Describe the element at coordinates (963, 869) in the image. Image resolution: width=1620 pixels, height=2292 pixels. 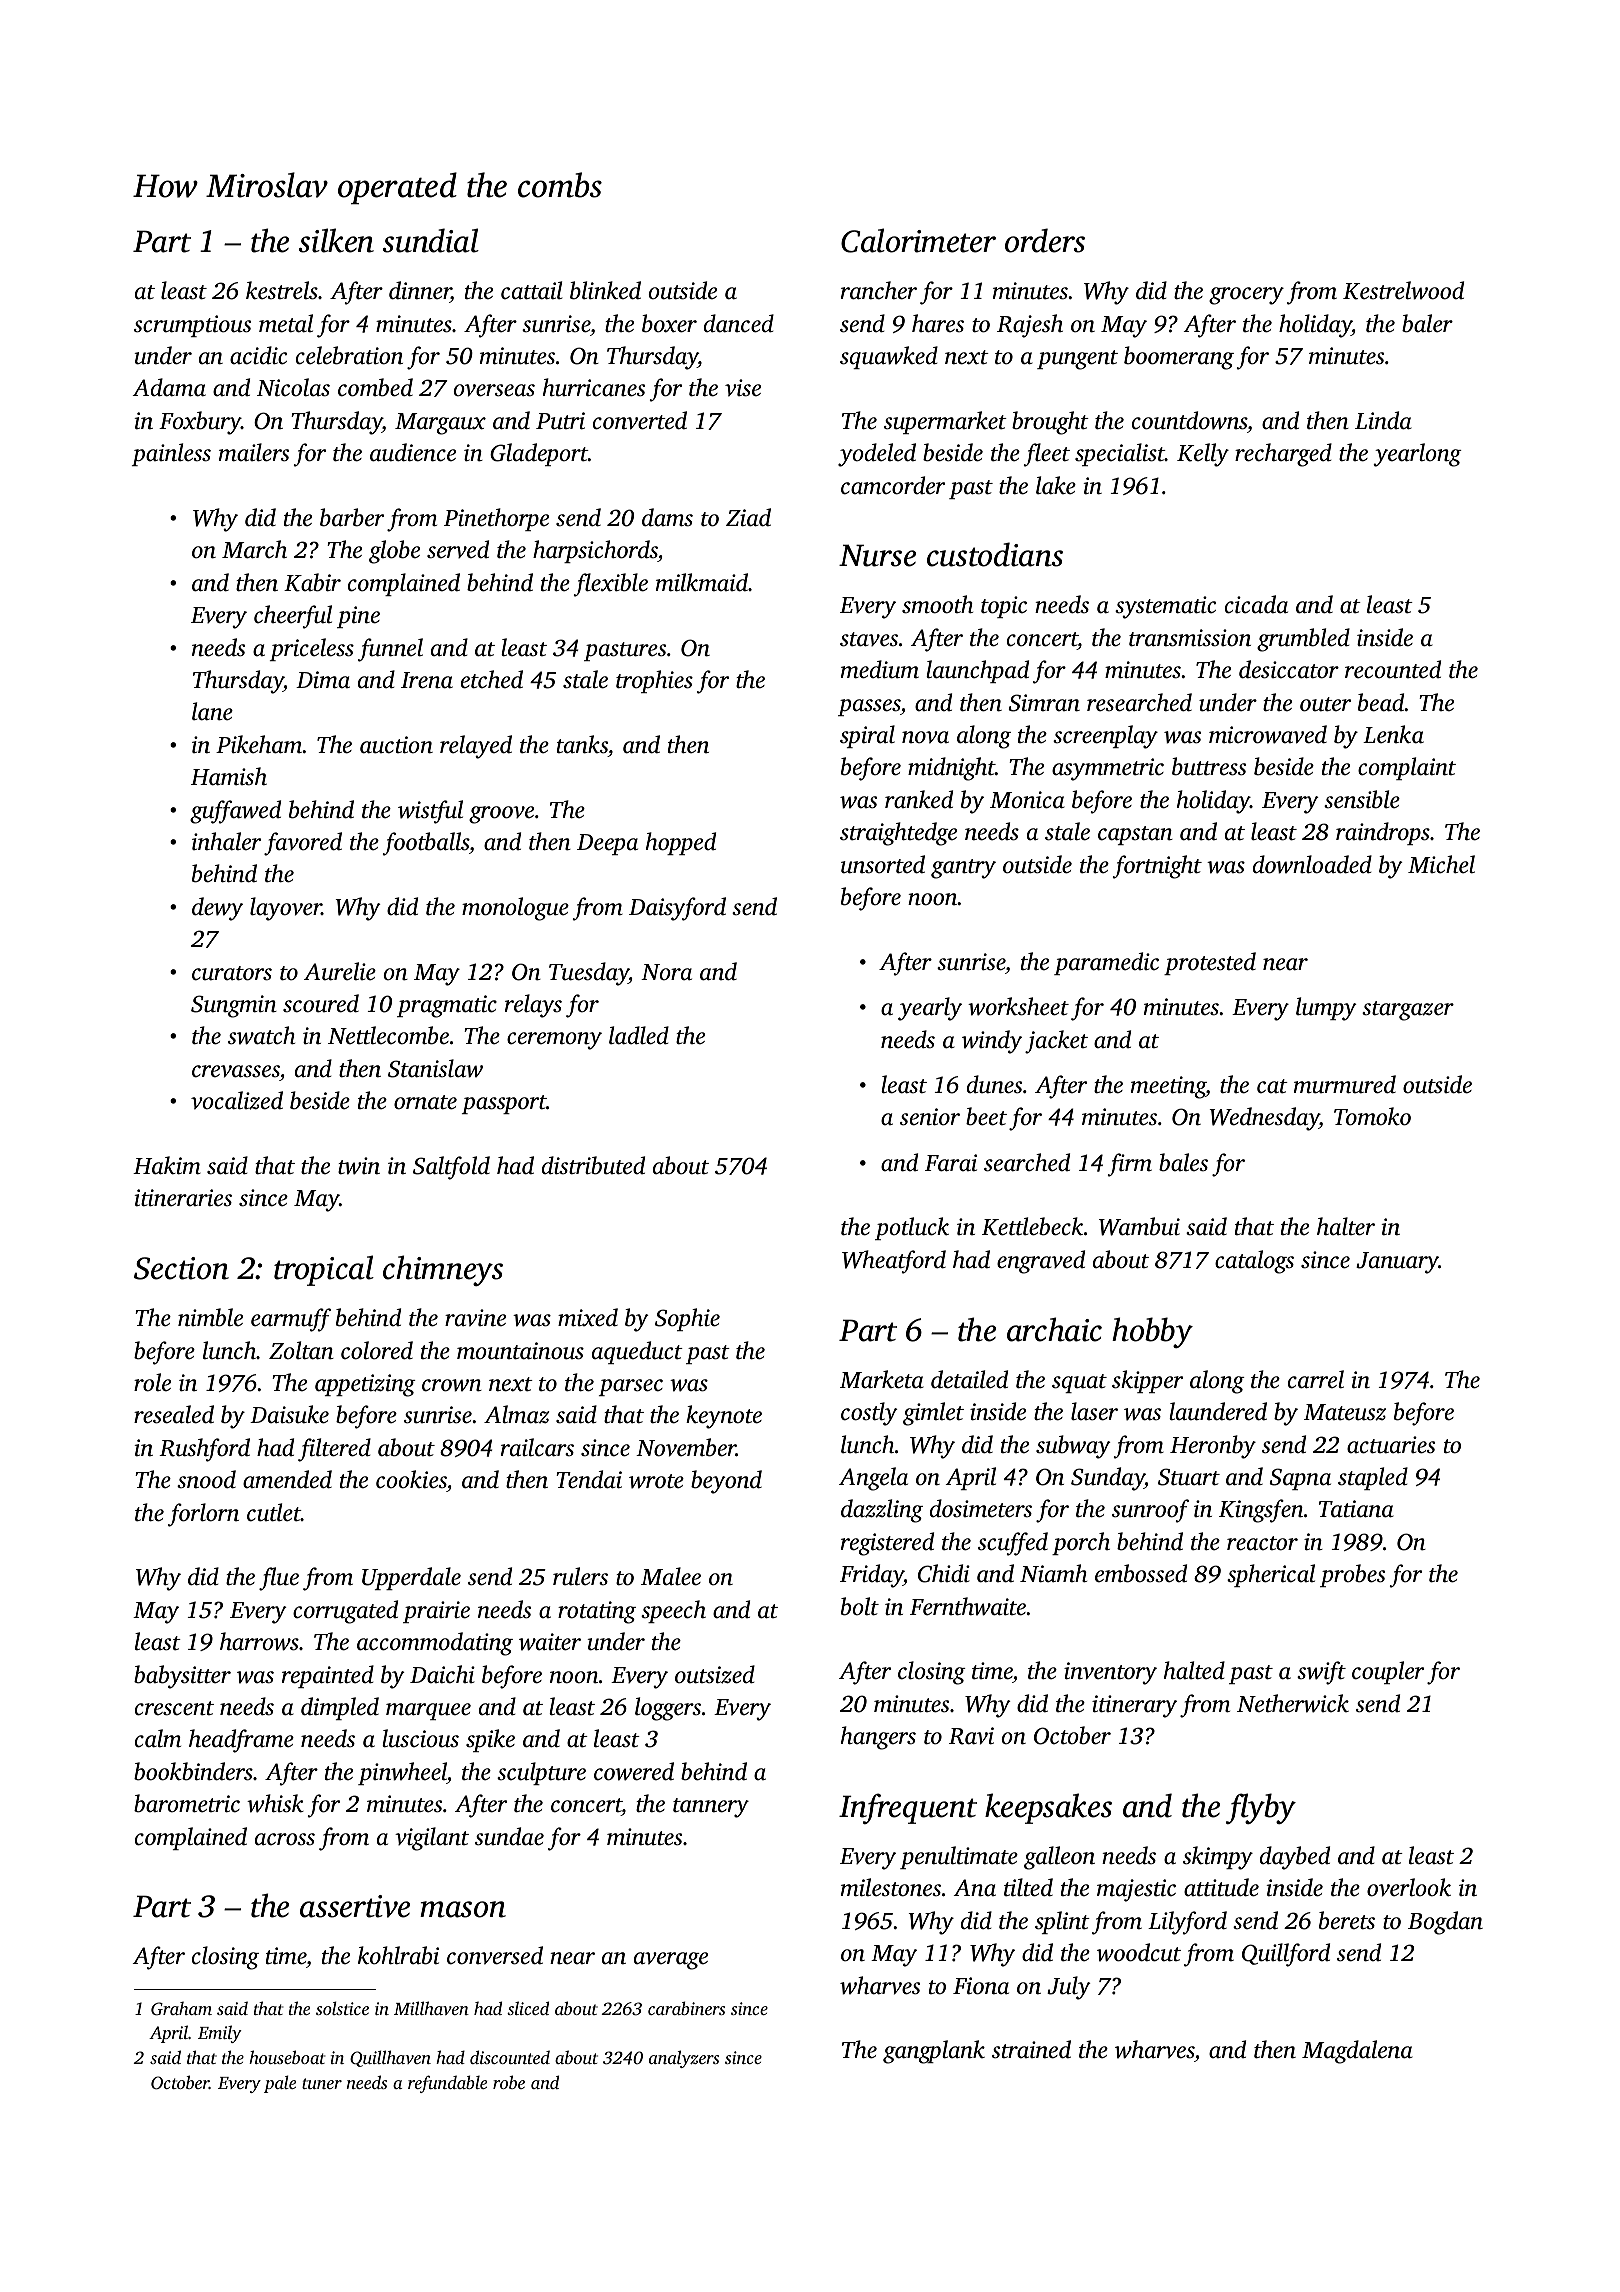
I see `gantry` at that location.
